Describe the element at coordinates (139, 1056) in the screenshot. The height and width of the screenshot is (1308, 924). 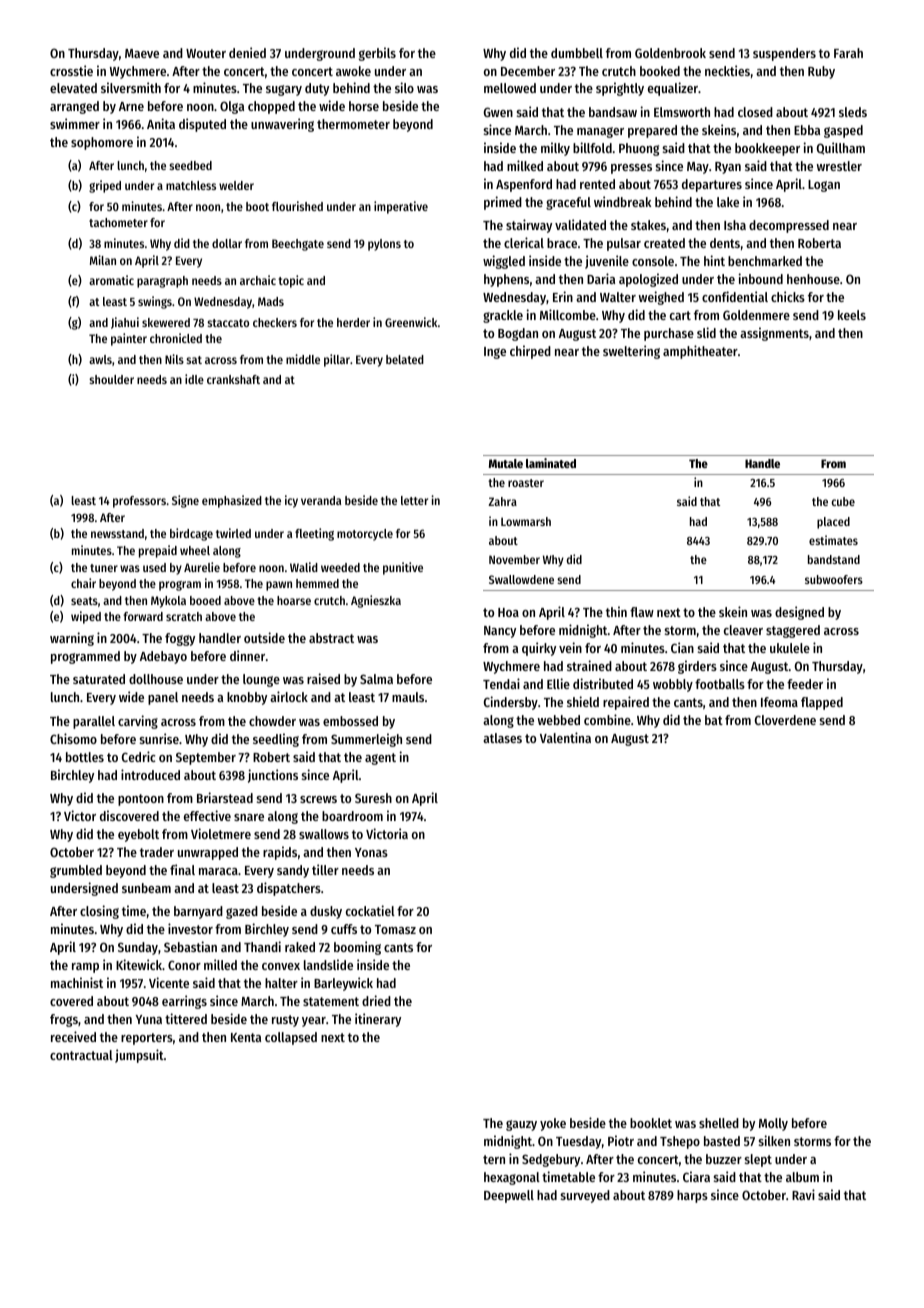
I see `jumpsuit` at that location.
